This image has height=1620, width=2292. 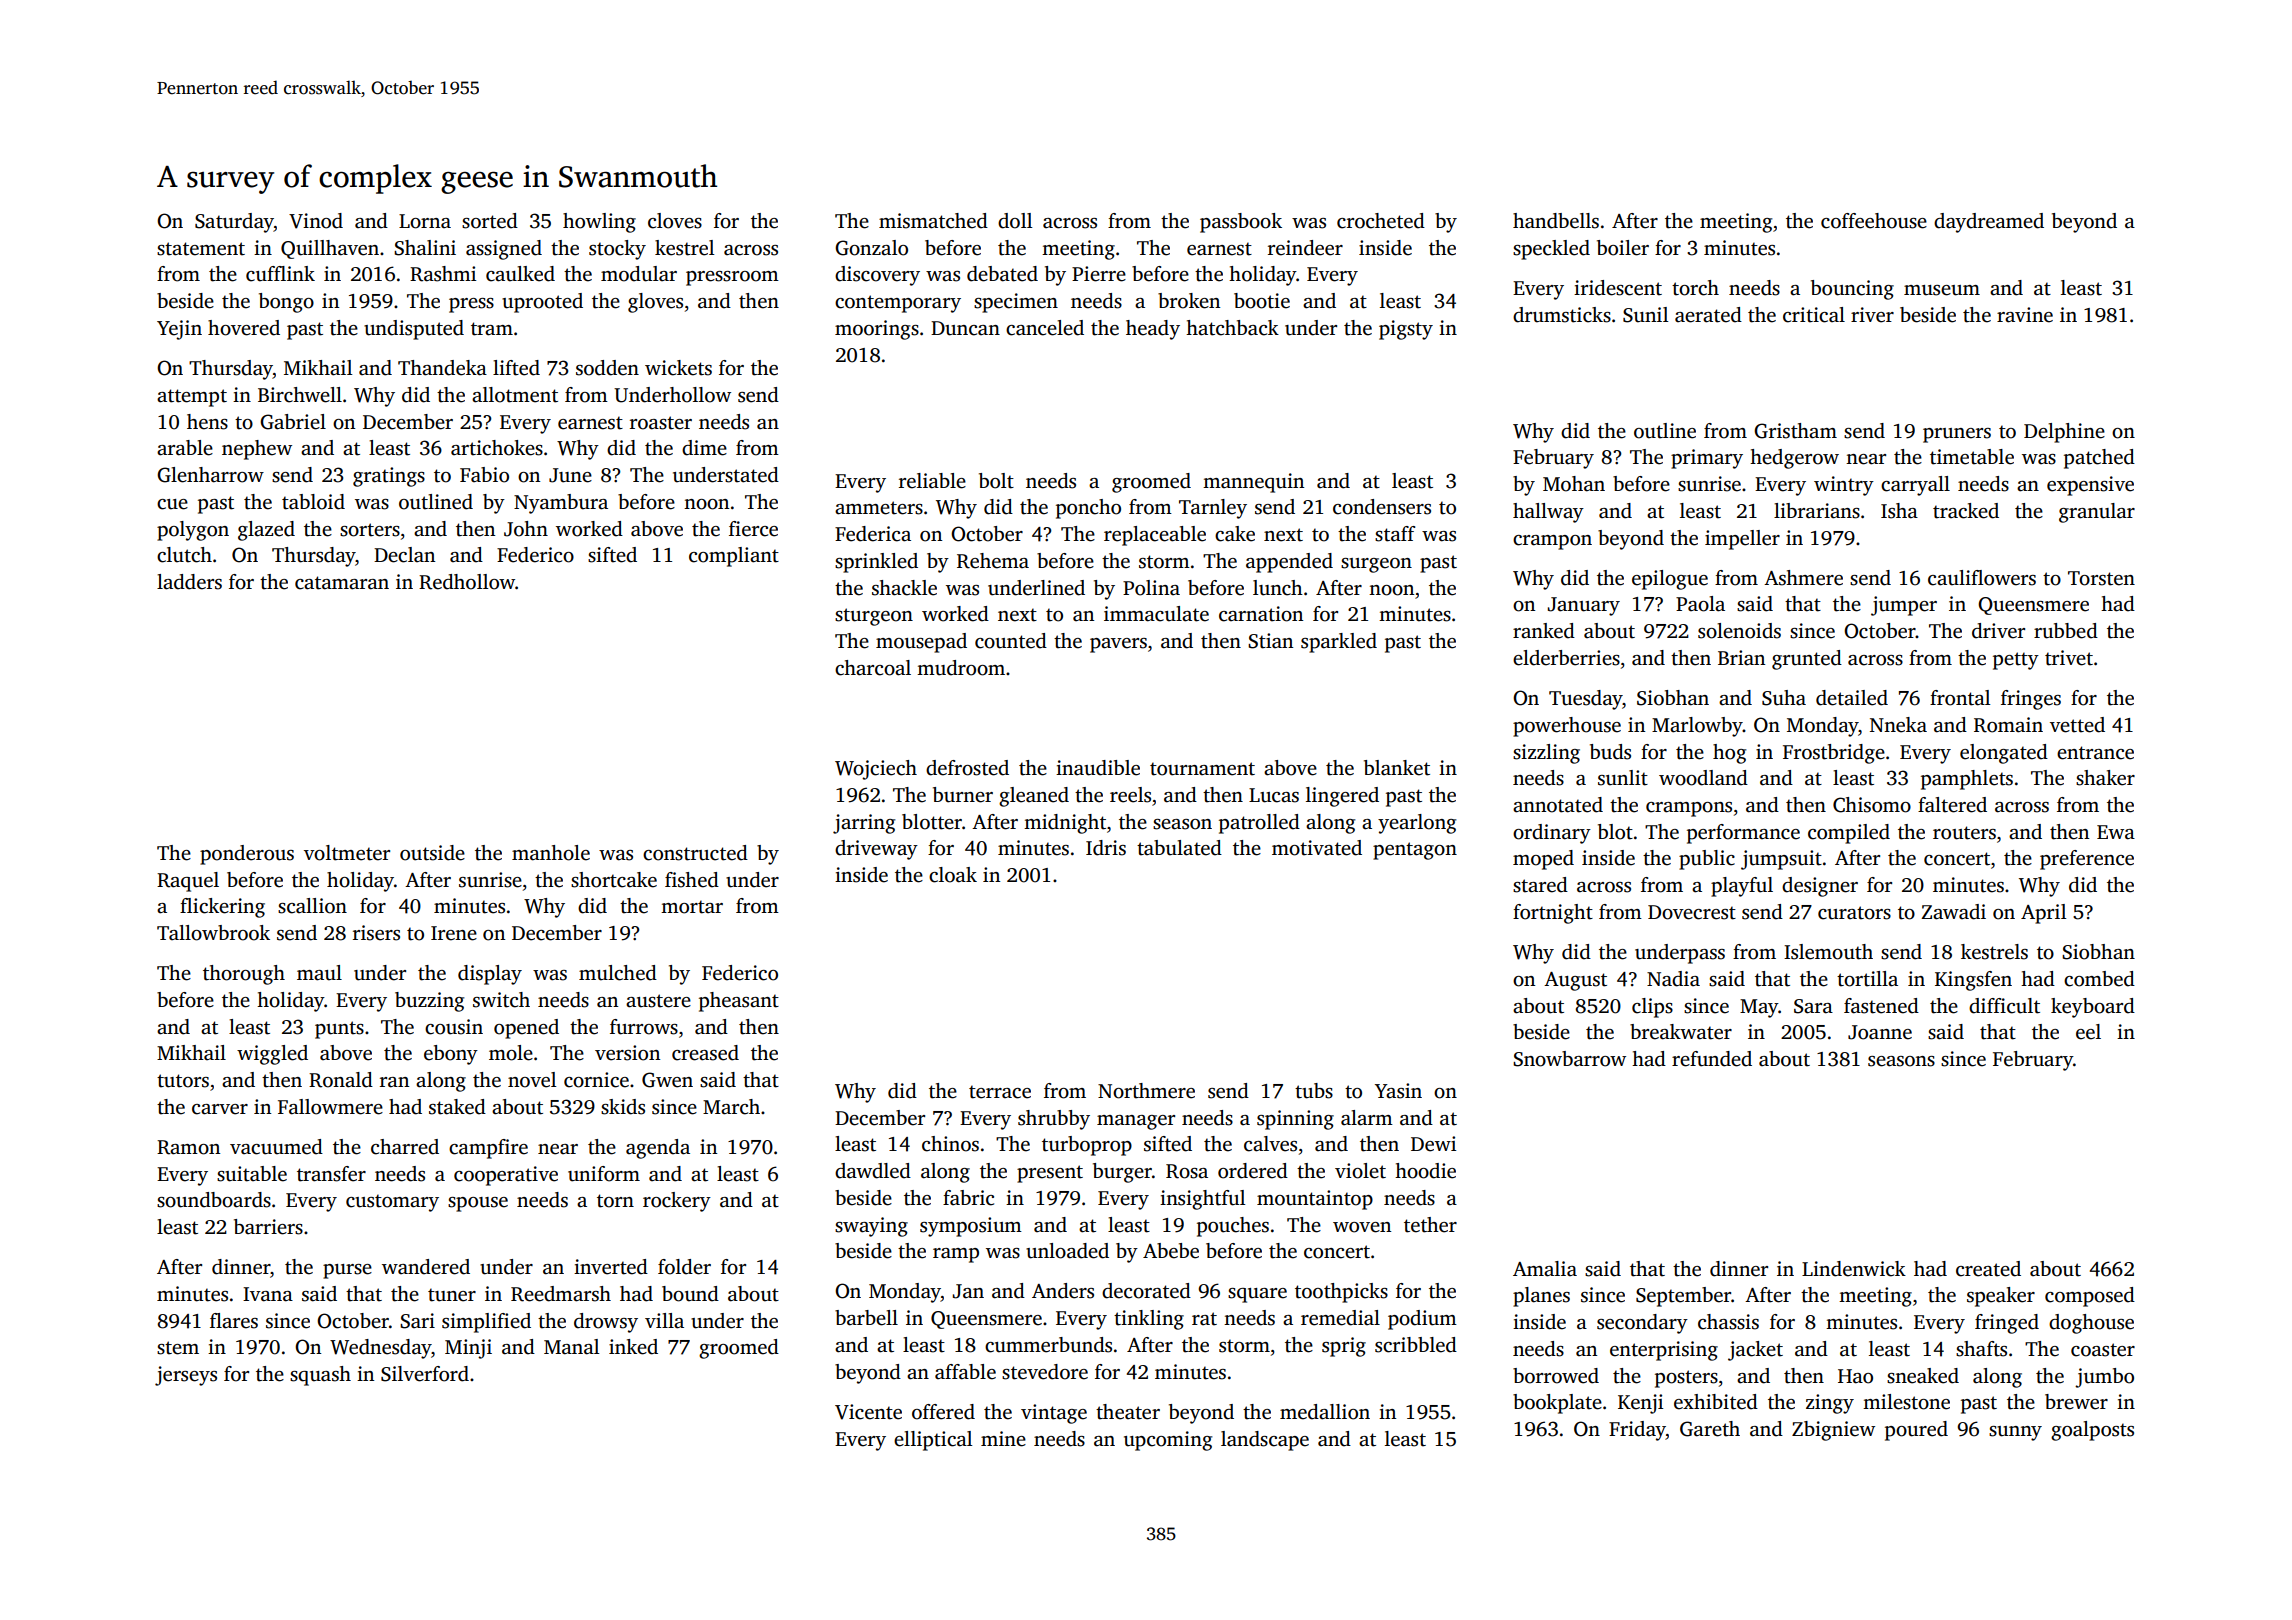 What do you see at coordinates (186, 1376) in the image?
I see `jerseys` at bounding box center [186, 1376].
